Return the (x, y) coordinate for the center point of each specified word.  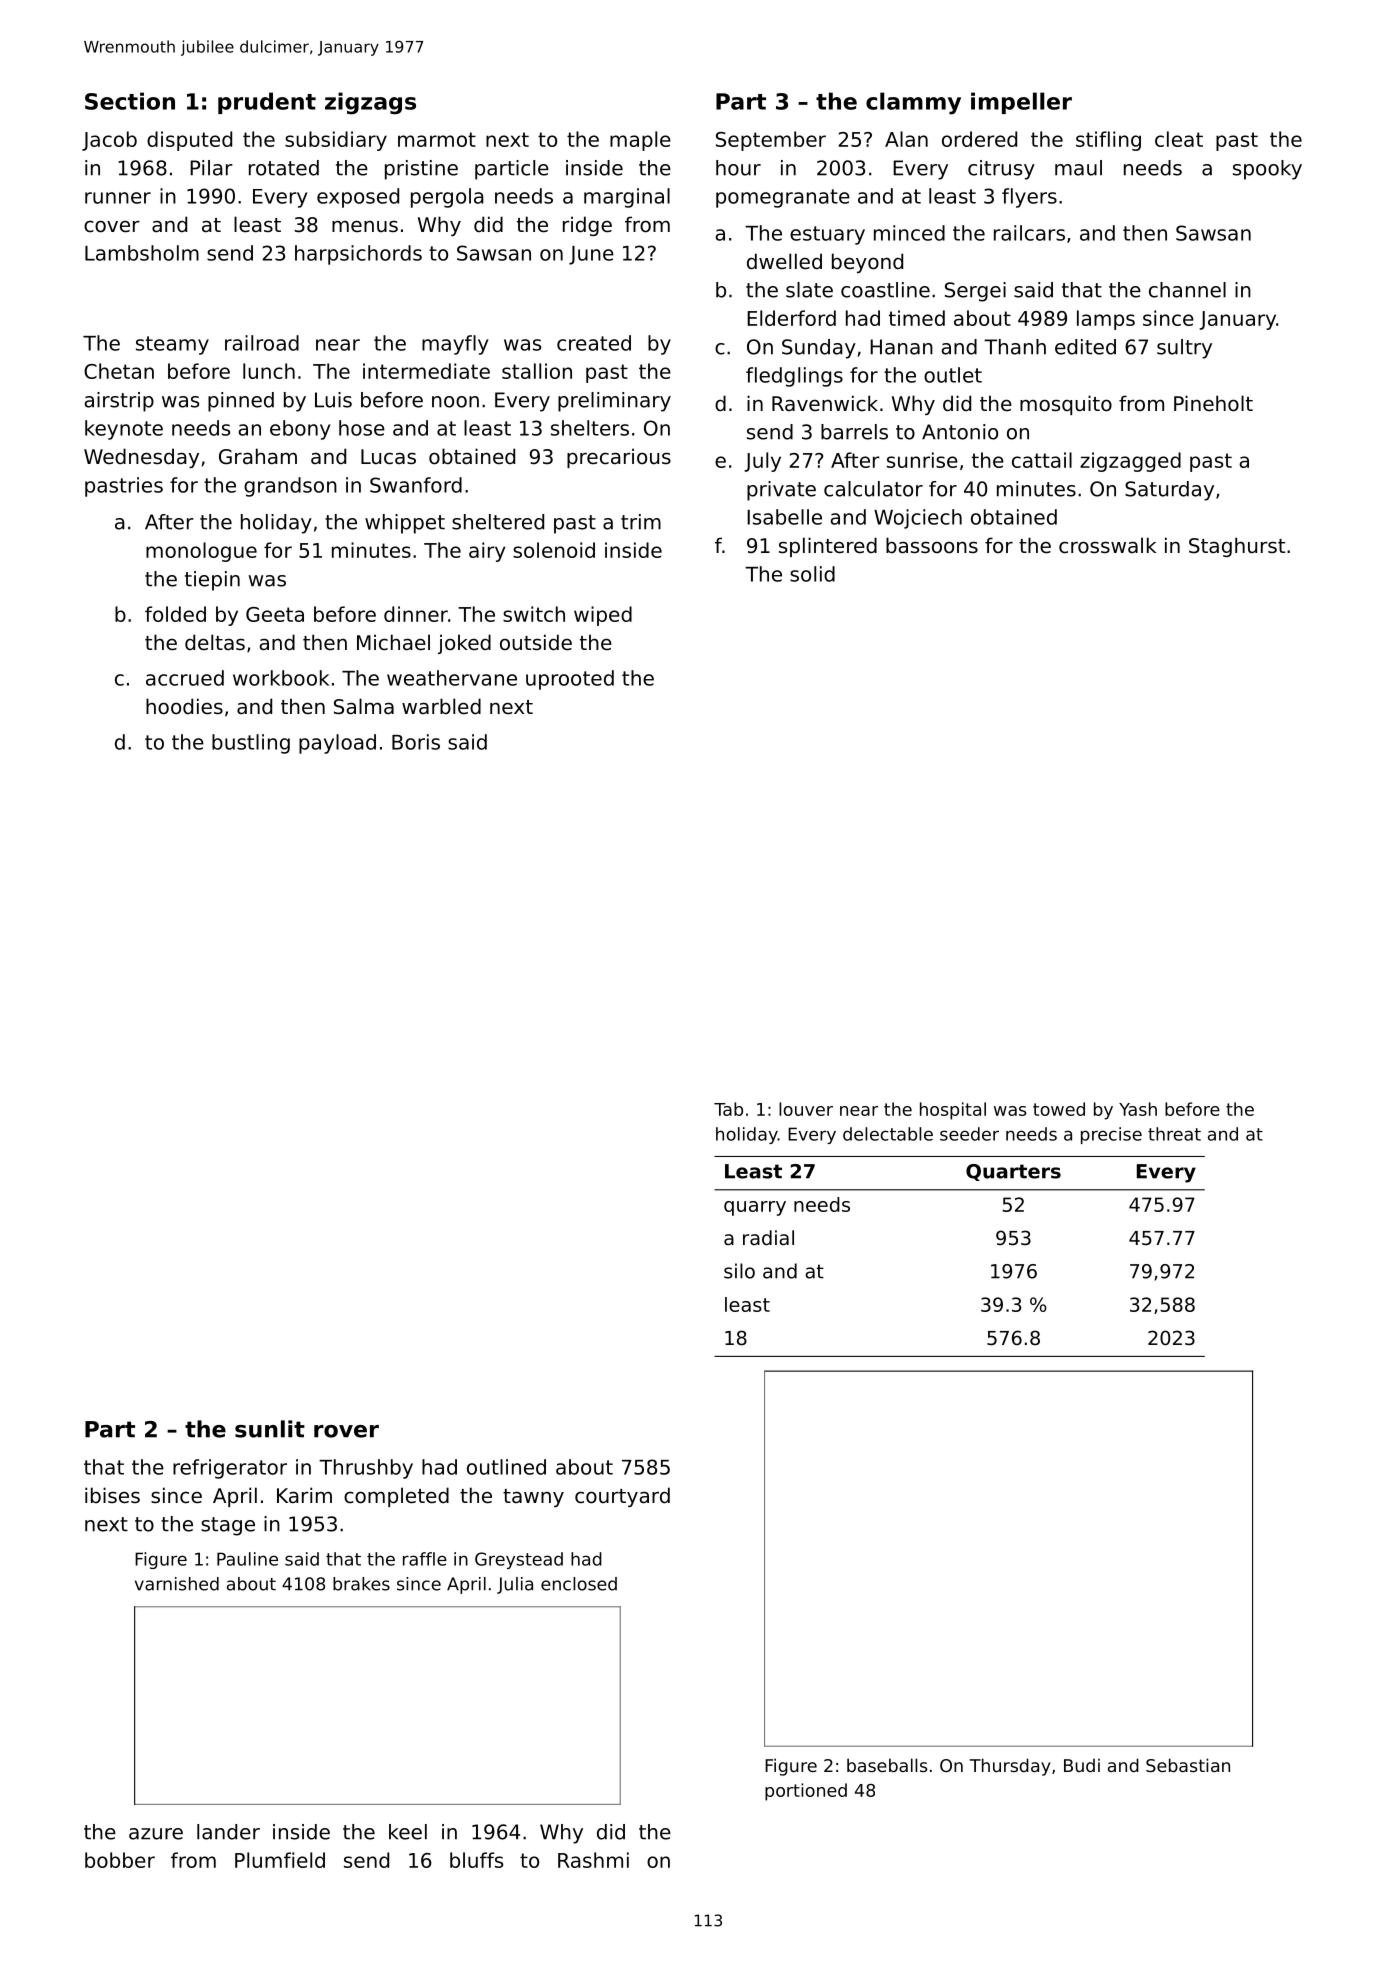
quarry (755, 1208)
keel (408, 1832)
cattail (1042, 460)
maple (640, 141)
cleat (1179, 139)
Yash (1138, 1109)
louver (806, 1109)
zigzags (370, 103)
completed (396, 1497)
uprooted (570, 680)
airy (487, 552)
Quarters (1013, 1172)
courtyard (622, 1497)
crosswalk (1107, 545)
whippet (405, 524)
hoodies (184, 706)
